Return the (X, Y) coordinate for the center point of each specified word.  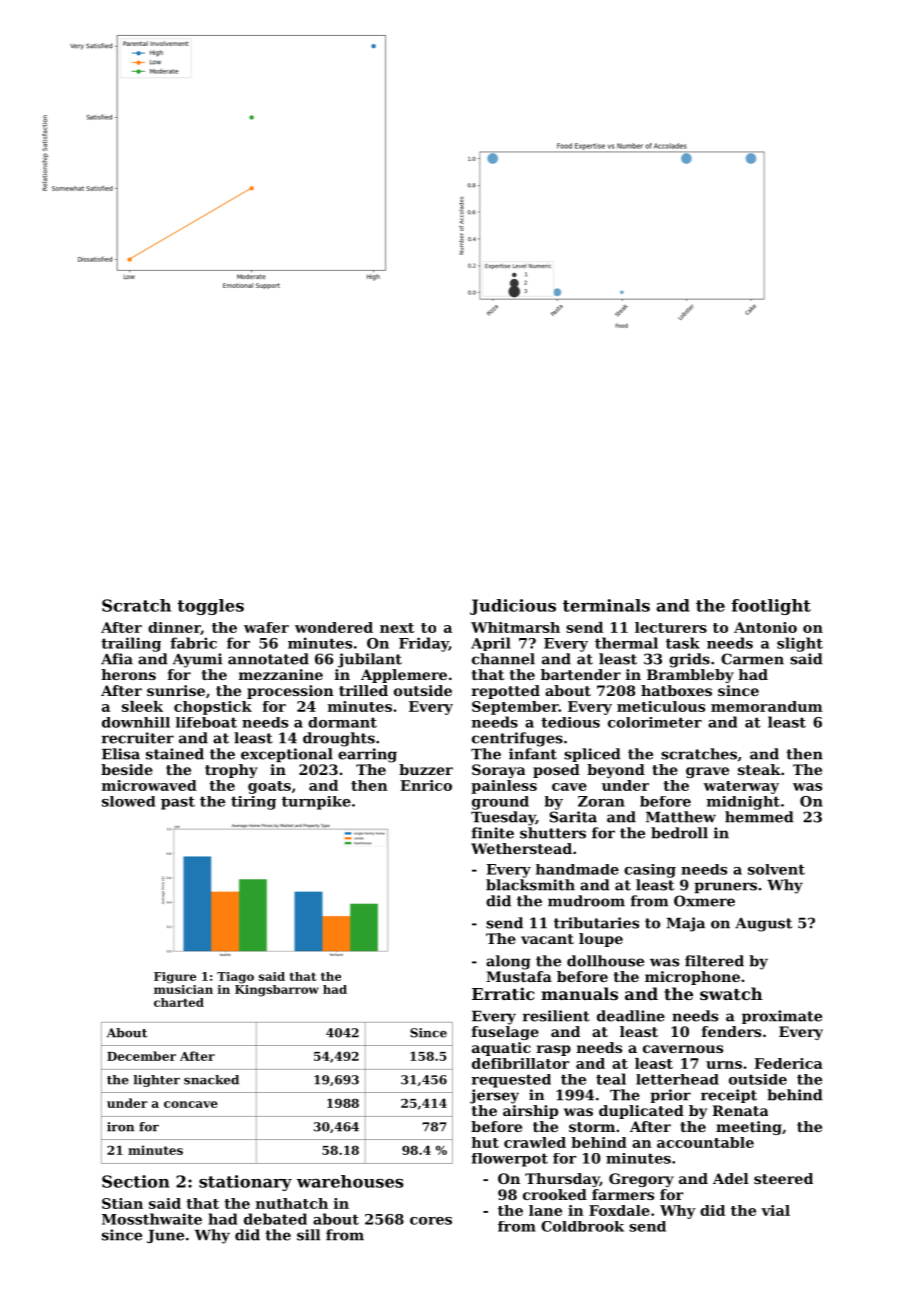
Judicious (513, 607)
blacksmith (530, 885)
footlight (771, 607)
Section (136, 1181)
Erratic (503, 993)
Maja (686, 924)
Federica (789, 1063)
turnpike (316, 803)
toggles (210, 607)
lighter (157, 1081)
